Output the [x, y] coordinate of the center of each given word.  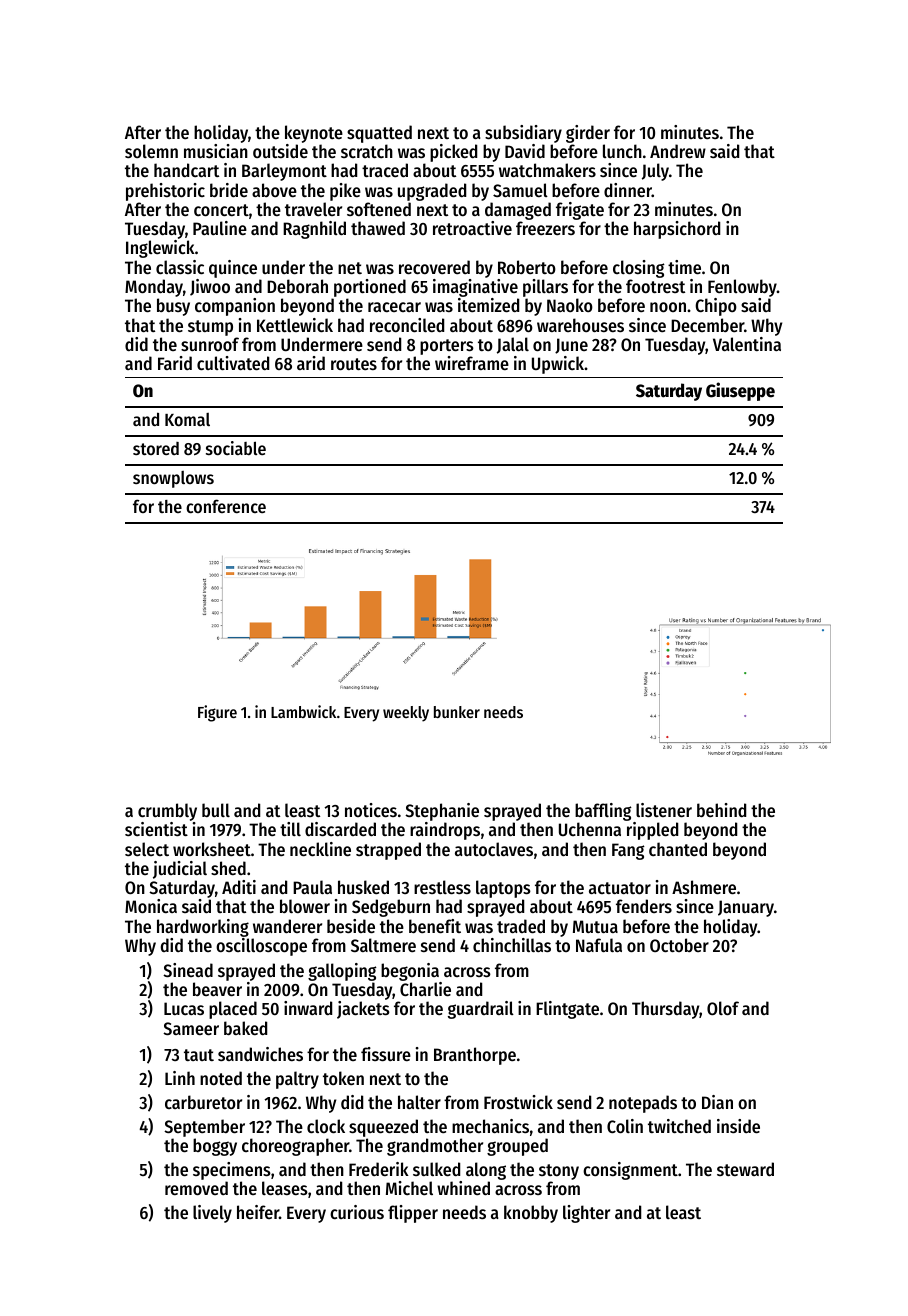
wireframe [472, 363]
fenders [644, 906]
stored [156, 448]
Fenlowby [742, 288]
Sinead [188, 970]
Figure [217, 713]
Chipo [716, 307]
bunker [457, 712]
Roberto [527, 267]
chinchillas [512, 945]
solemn [151, 151]
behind [721, 810]
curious [357, 1212]
